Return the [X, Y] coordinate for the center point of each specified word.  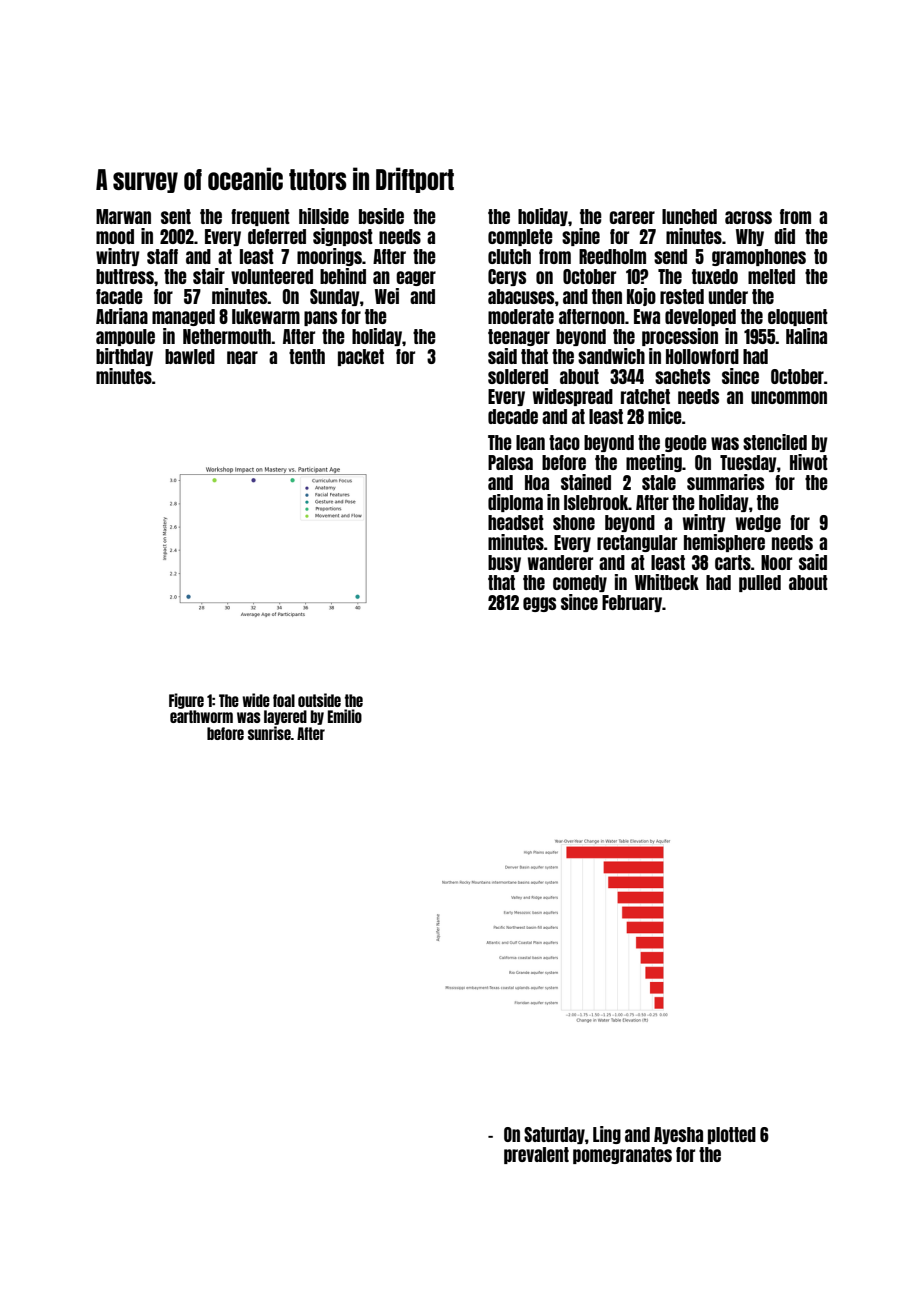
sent [176, 216]
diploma [515, 503]
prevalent [536, 1155]
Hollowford [702, 356]
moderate [521, 316]
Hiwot [809, 462]
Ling [607, 1135]
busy [504, 563]
